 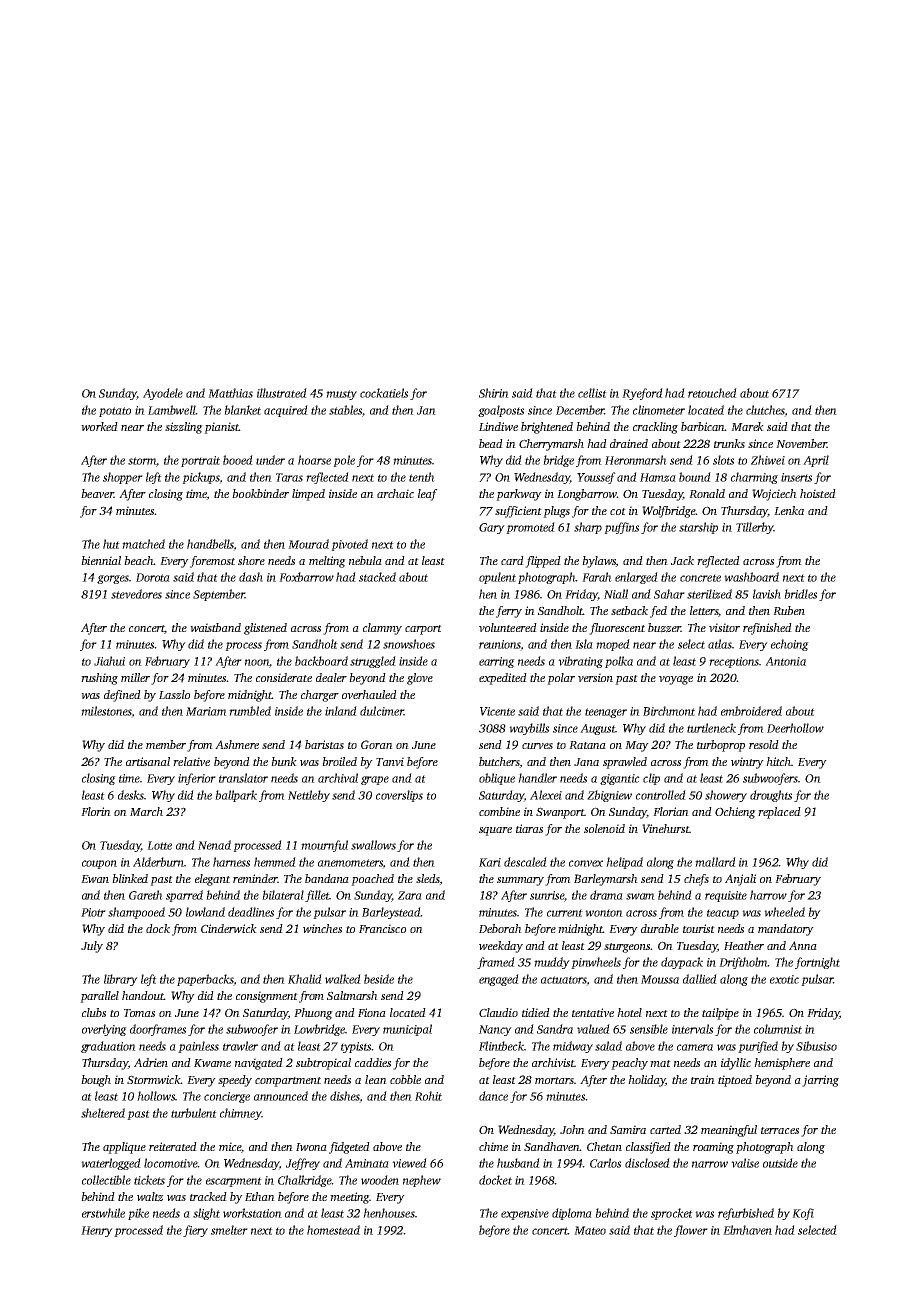 What do you see at coordinates (103, 1213) in the screenshot?
I see `erstwhile` at bounding box center [103, 1213].
